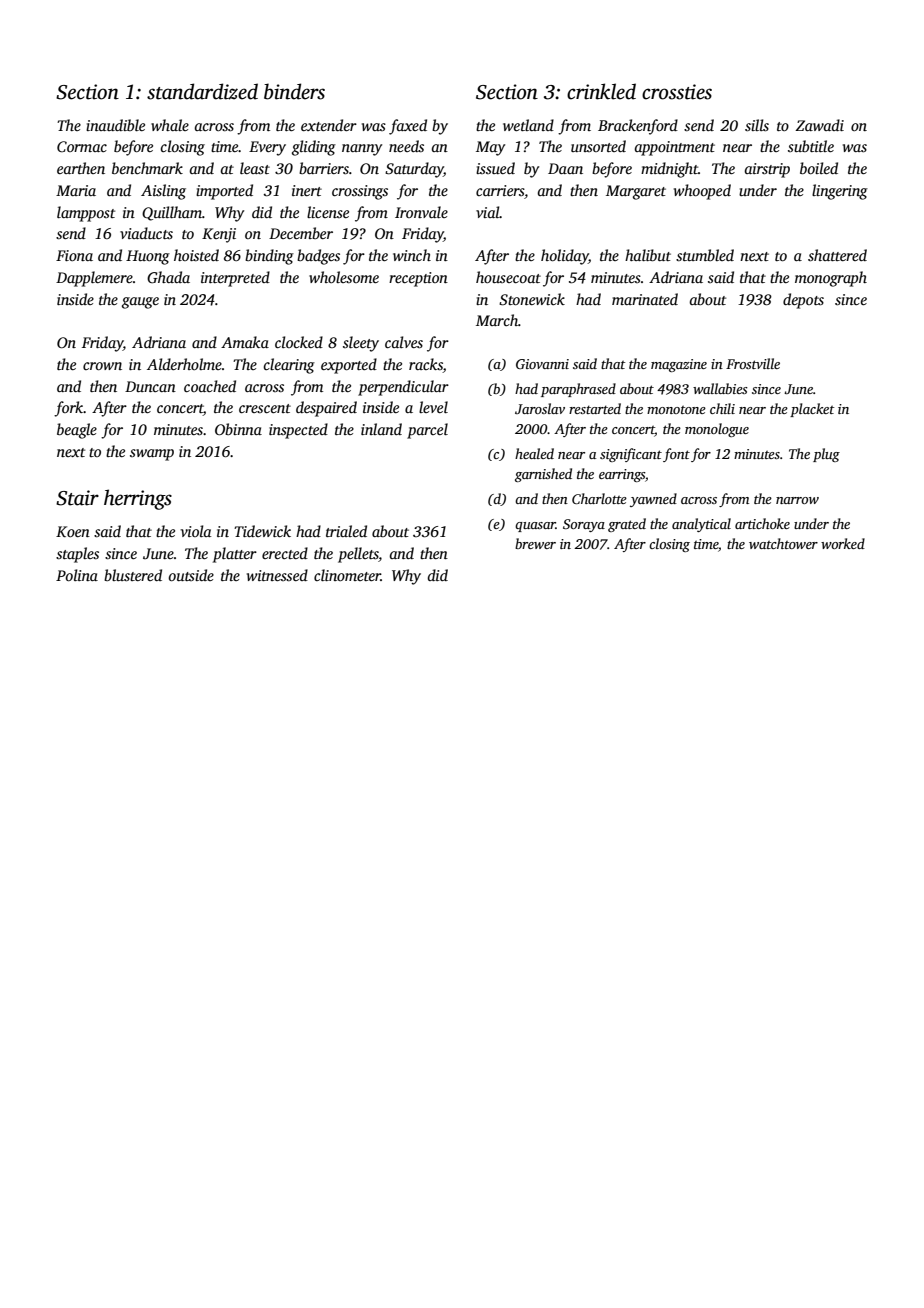 The width and height of the page is (924, 1308). I want to click on whale, so click(170, 125).
